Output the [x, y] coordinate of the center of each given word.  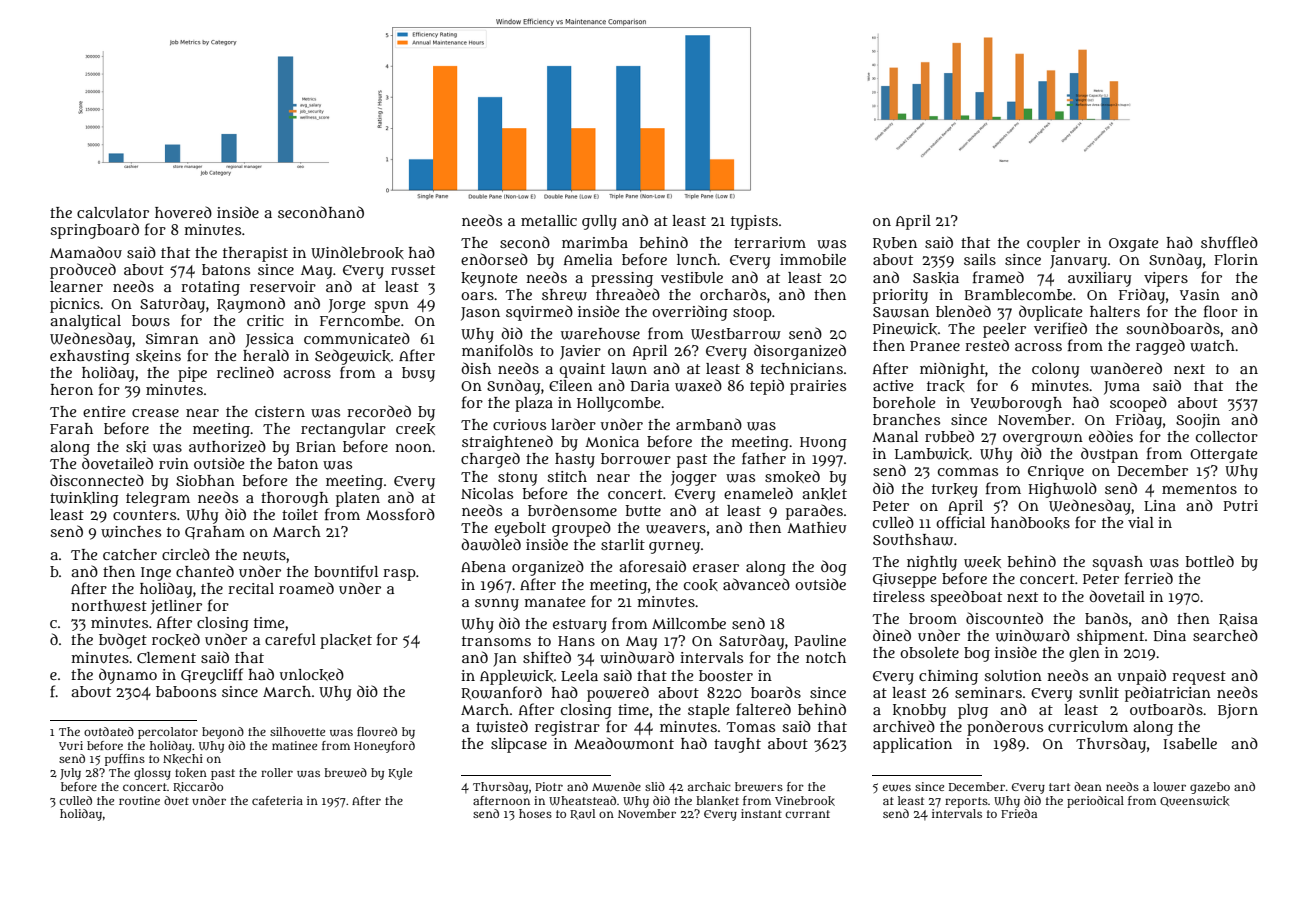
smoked [792, 476]
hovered [183, 212]
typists [754, 222]
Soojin [1198, 421]
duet [176, 800]
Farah [71, 428]
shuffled [1229, 242]
